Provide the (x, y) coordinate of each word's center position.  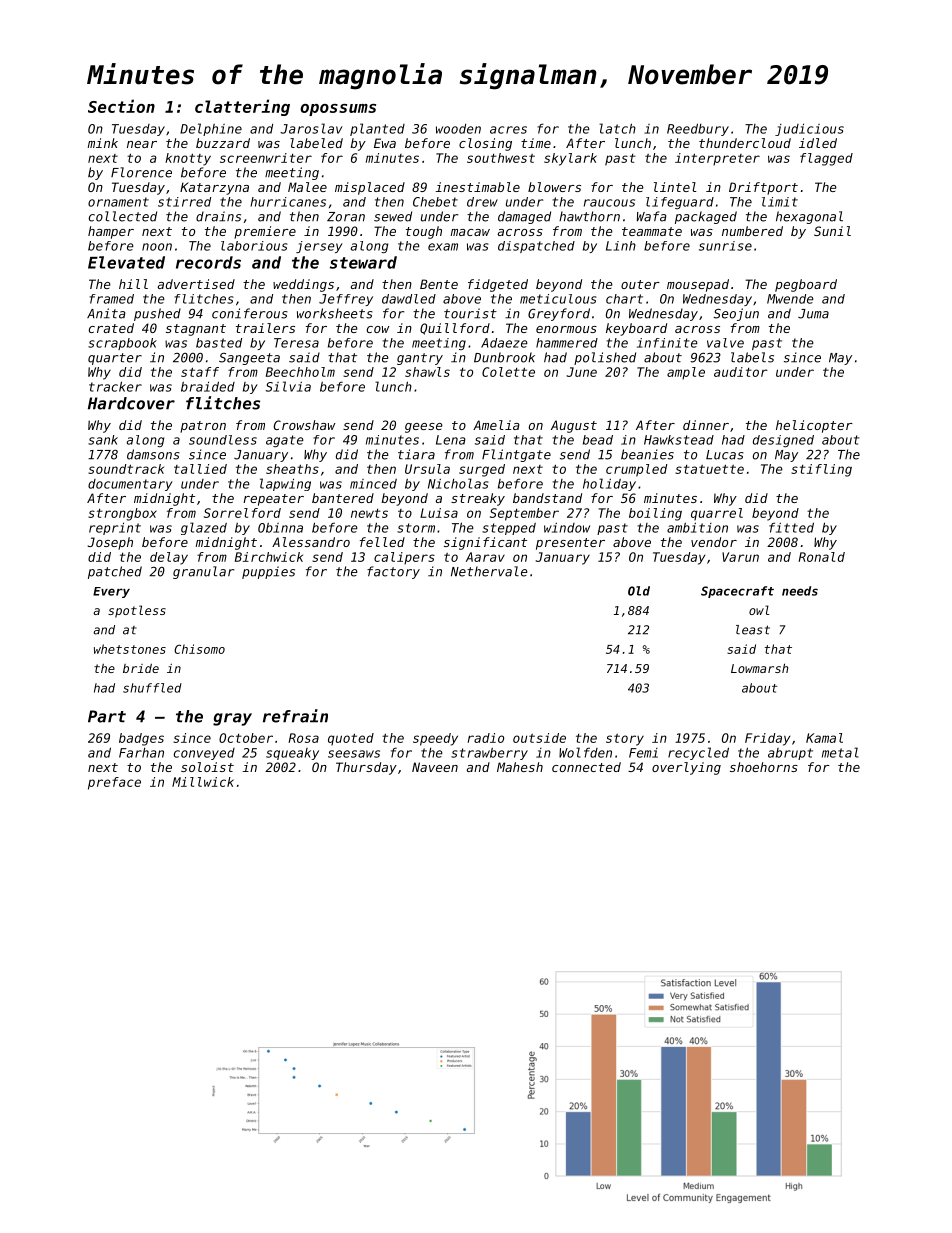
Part (107, 716)
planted (377, 129)
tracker (115, 386)
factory (393, 572)
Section (121, 106)
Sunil (832, 231)
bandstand (547, 498)
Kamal (824, 738)
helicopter (814, 426)
